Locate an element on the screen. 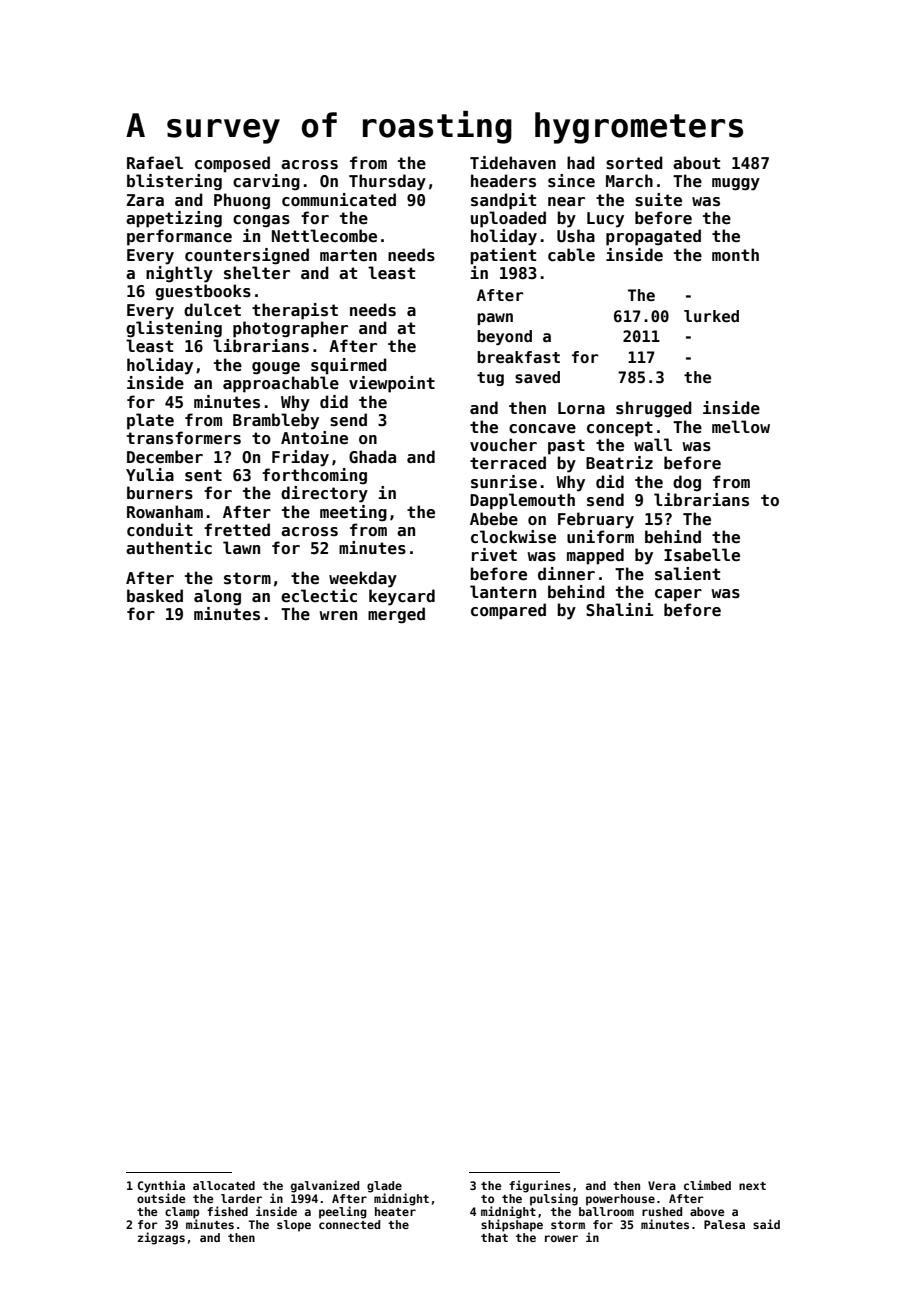 This screenshot has height=1316, width=908. compared is located at coordinates (508, 611).
